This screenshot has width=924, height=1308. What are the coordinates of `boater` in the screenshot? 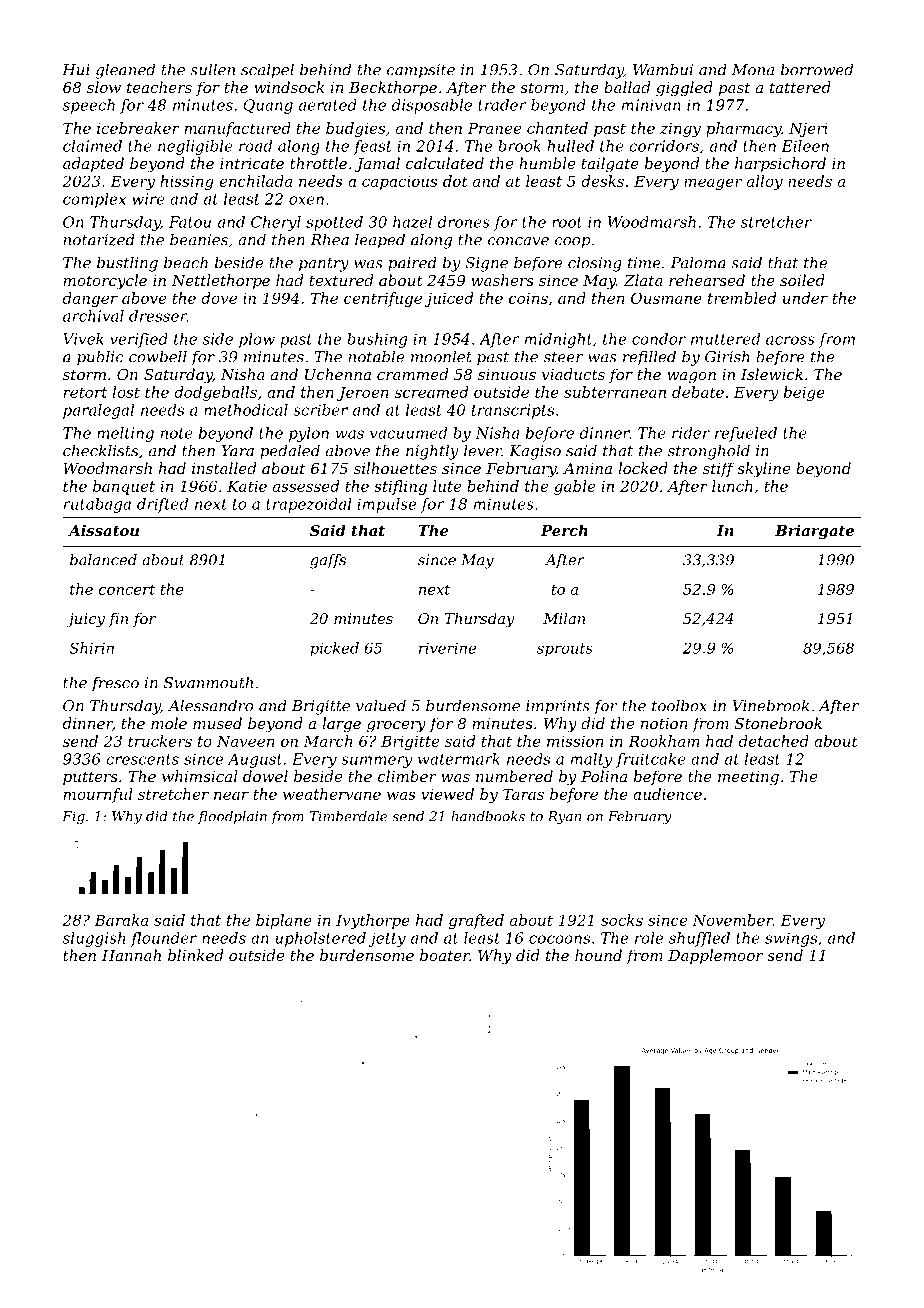 It's located at (445, 955).
